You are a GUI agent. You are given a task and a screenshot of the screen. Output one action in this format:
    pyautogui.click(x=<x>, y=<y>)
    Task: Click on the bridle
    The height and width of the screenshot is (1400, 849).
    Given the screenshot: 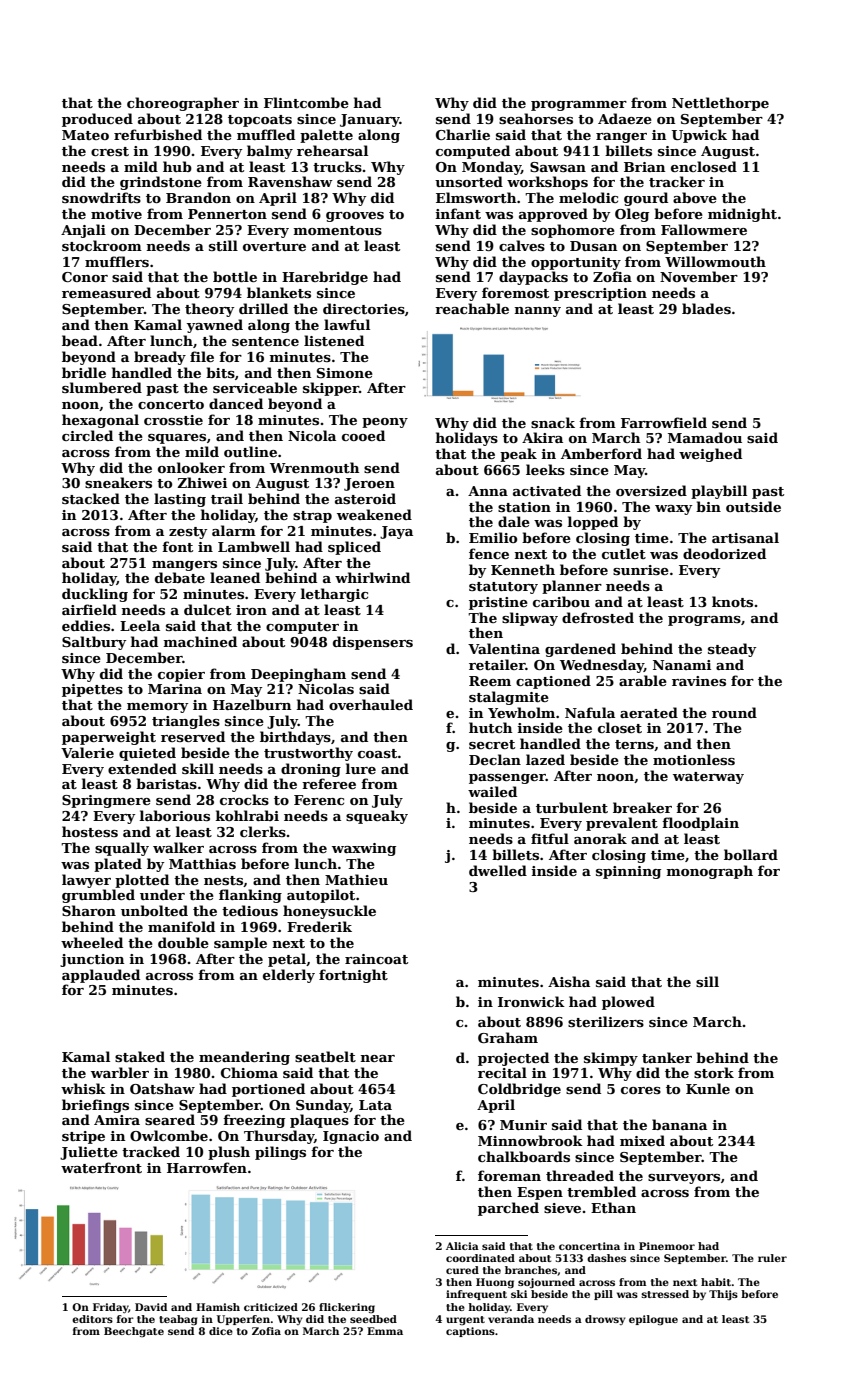 What is the action you would take?
    pyautogui.click(x=84, y=372)
